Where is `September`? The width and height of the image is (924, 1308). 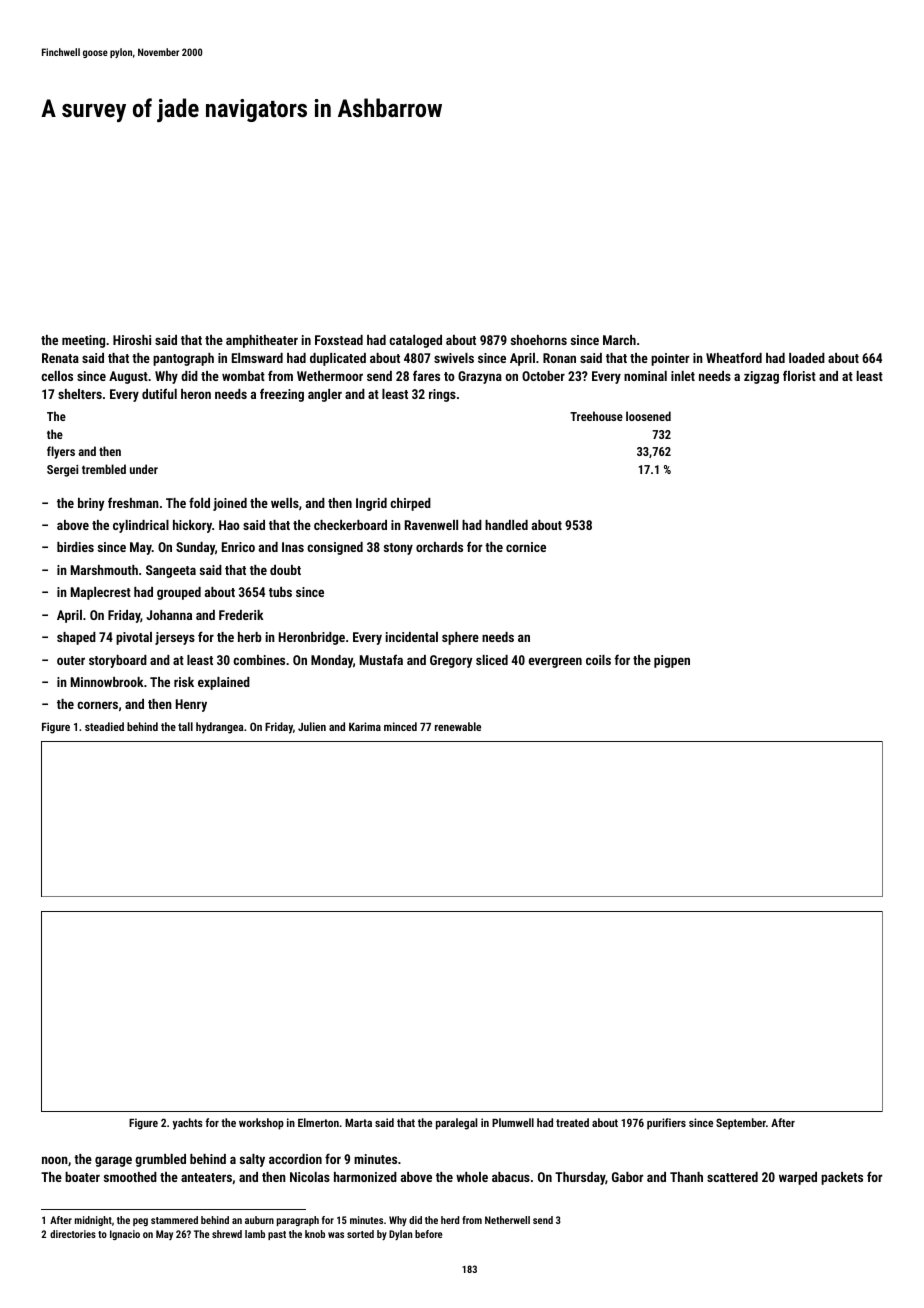 September is located at coordinates (741, 1124).
